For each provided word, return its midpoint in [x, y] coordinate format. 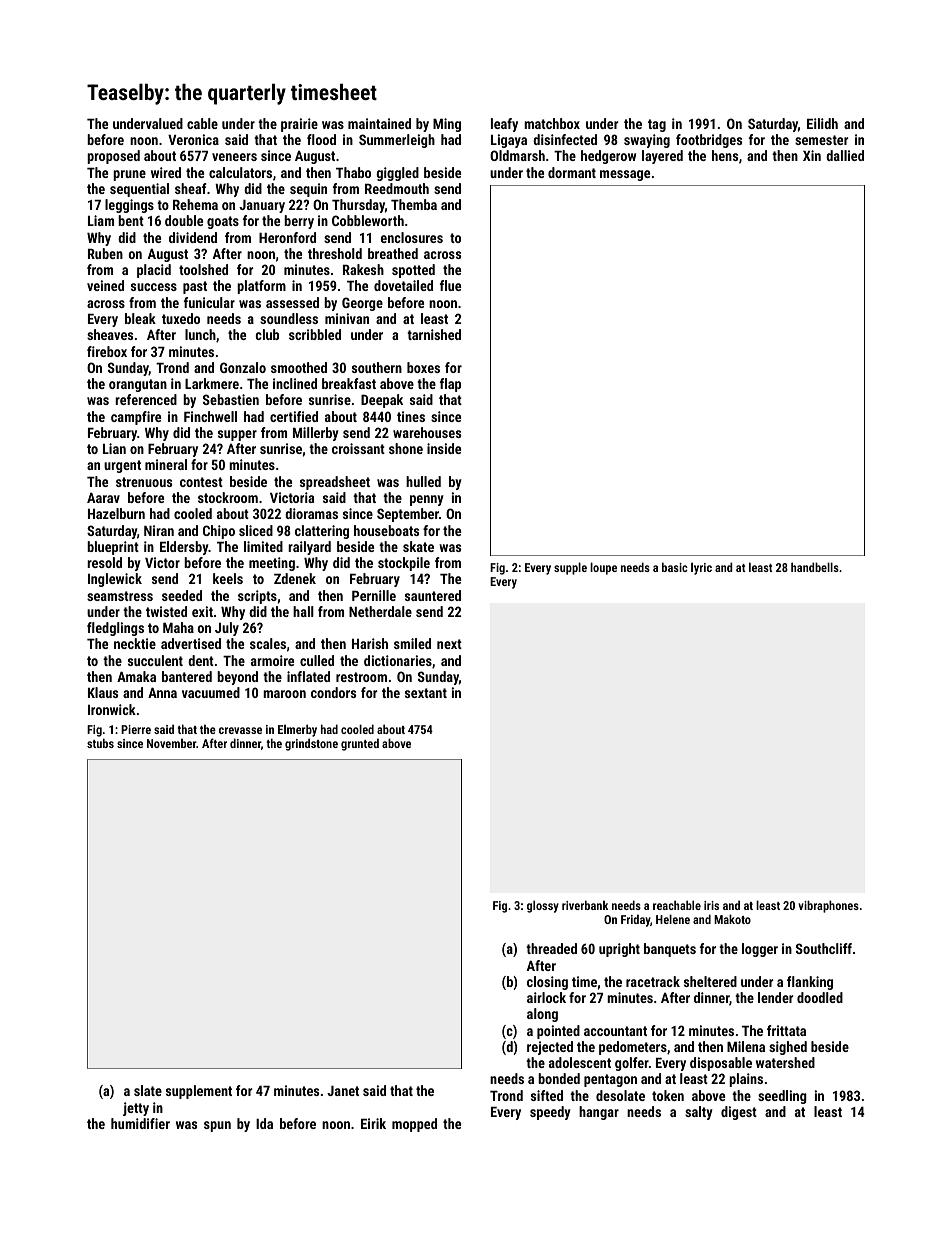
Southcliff [824, 948]
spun [217, 1126]
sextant [426, 693]
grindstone [311, 744]
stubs [100, 743]
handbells [815, 567]
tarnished [434, 334]
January [262, 206]
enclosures [412, 237]
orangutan [138, 385]
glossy [543, 906]
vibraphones [828, 906]
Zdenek [295, 578]
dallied [845, 155]
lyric [701, 568]
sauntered [433, 595]
